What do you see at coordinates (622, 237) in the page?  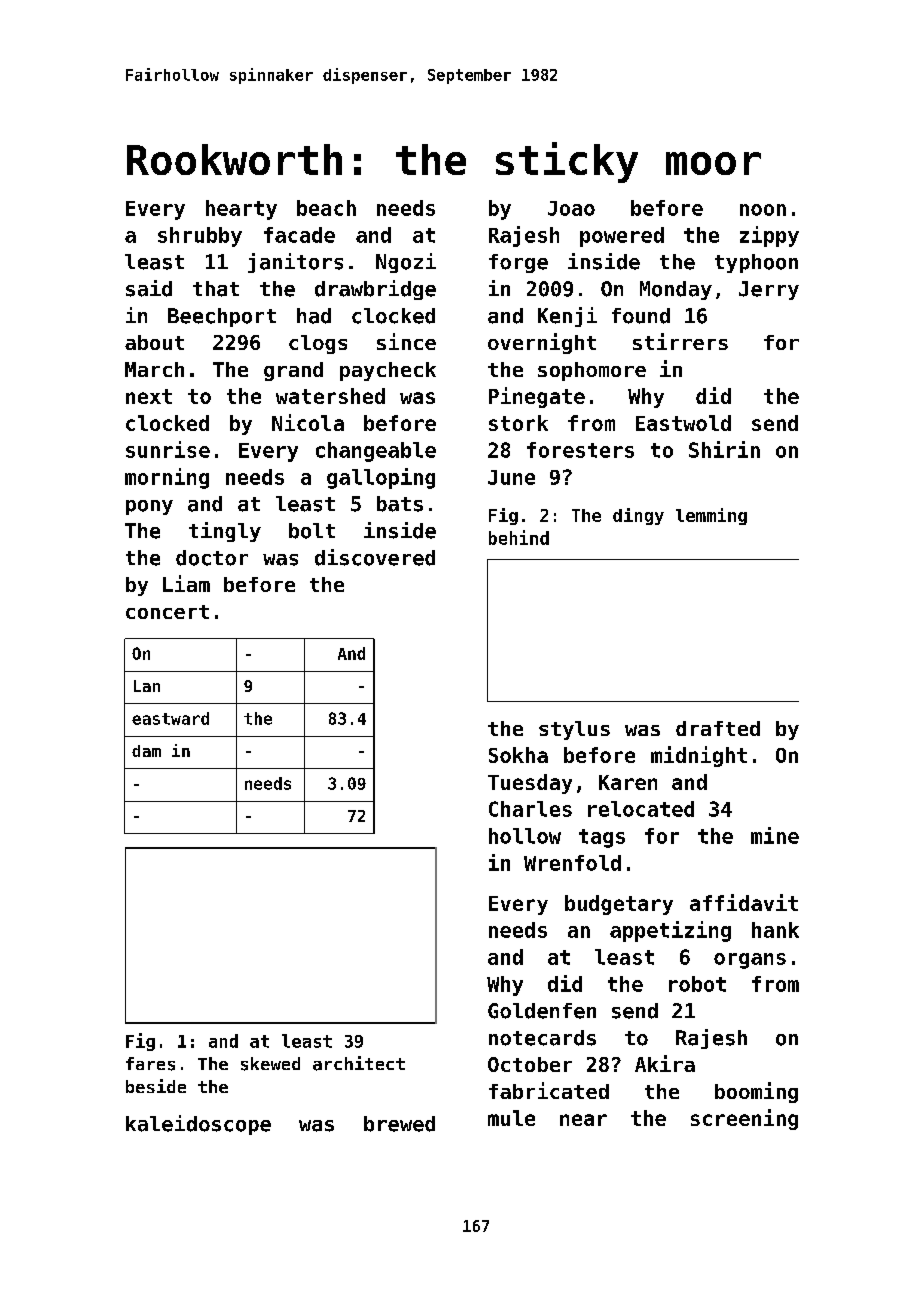 I see `powered` at bounding box center [622, 237].
